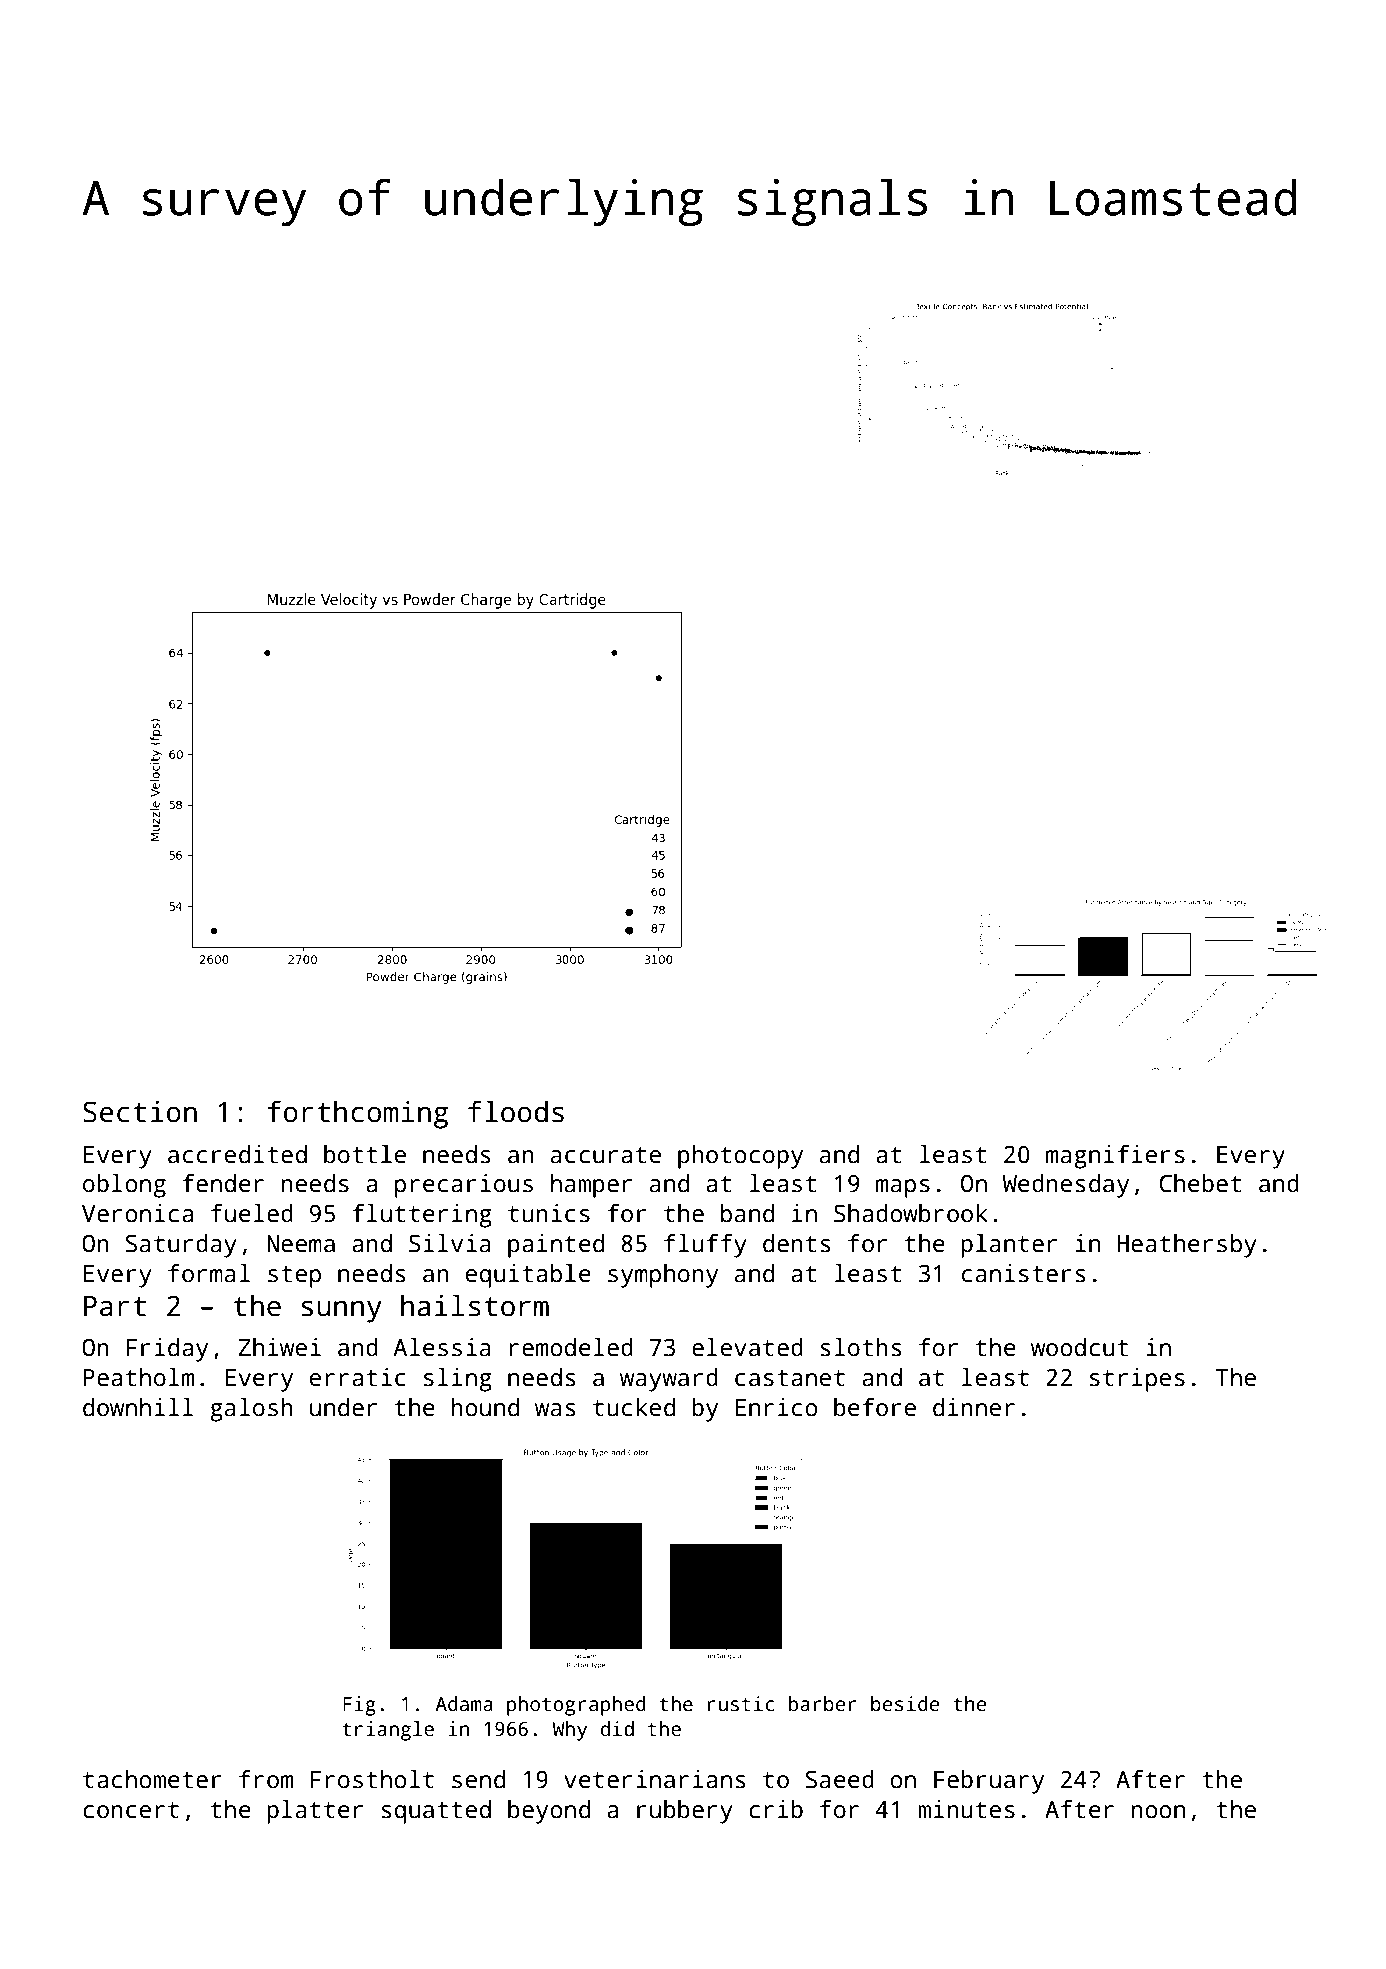 The image size is (1386, 1969). I want to click on crib, so click(776, 1809).
